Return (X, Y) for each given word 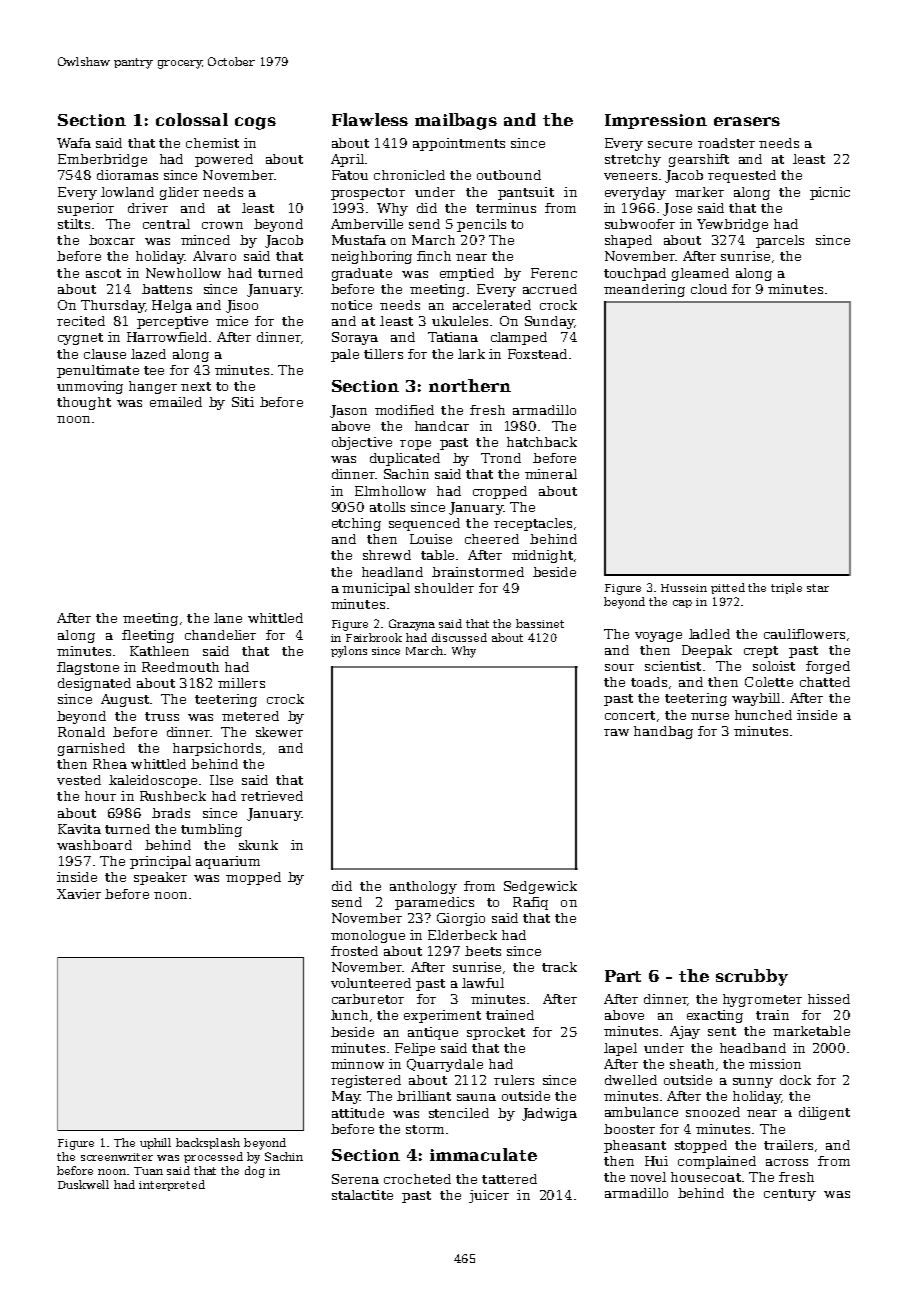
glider (179, 193)
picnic (830, 193)
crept (761, 652)
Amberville (367, 224)
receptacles (533, 524)
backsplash (208, 1143)
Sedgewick (540, 887)
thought (84, 403)
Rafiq (530, 903)
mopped (253, 878)
